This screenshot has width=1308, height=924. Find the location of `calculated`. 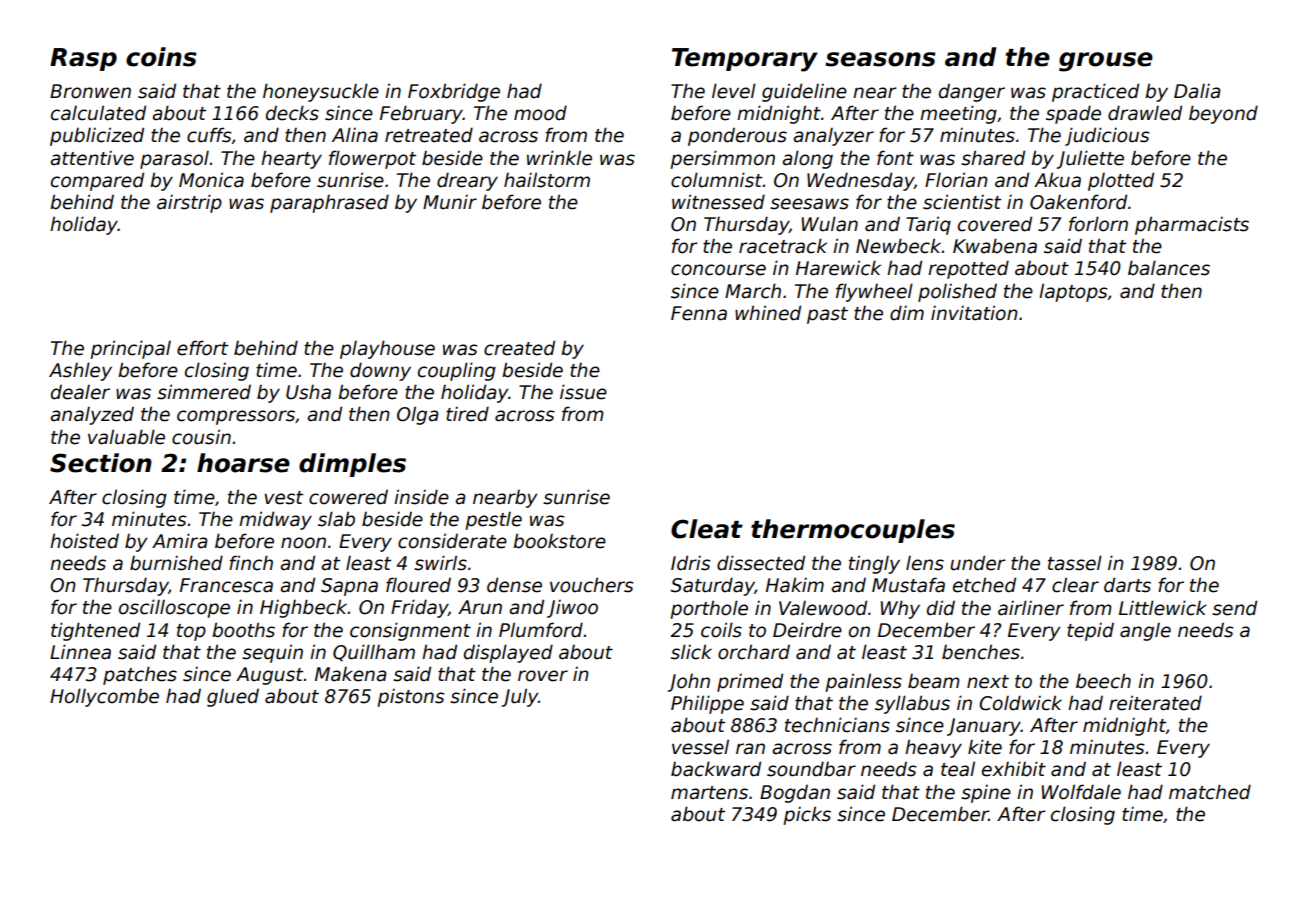

calculated is located at coordinates (98, 113).
